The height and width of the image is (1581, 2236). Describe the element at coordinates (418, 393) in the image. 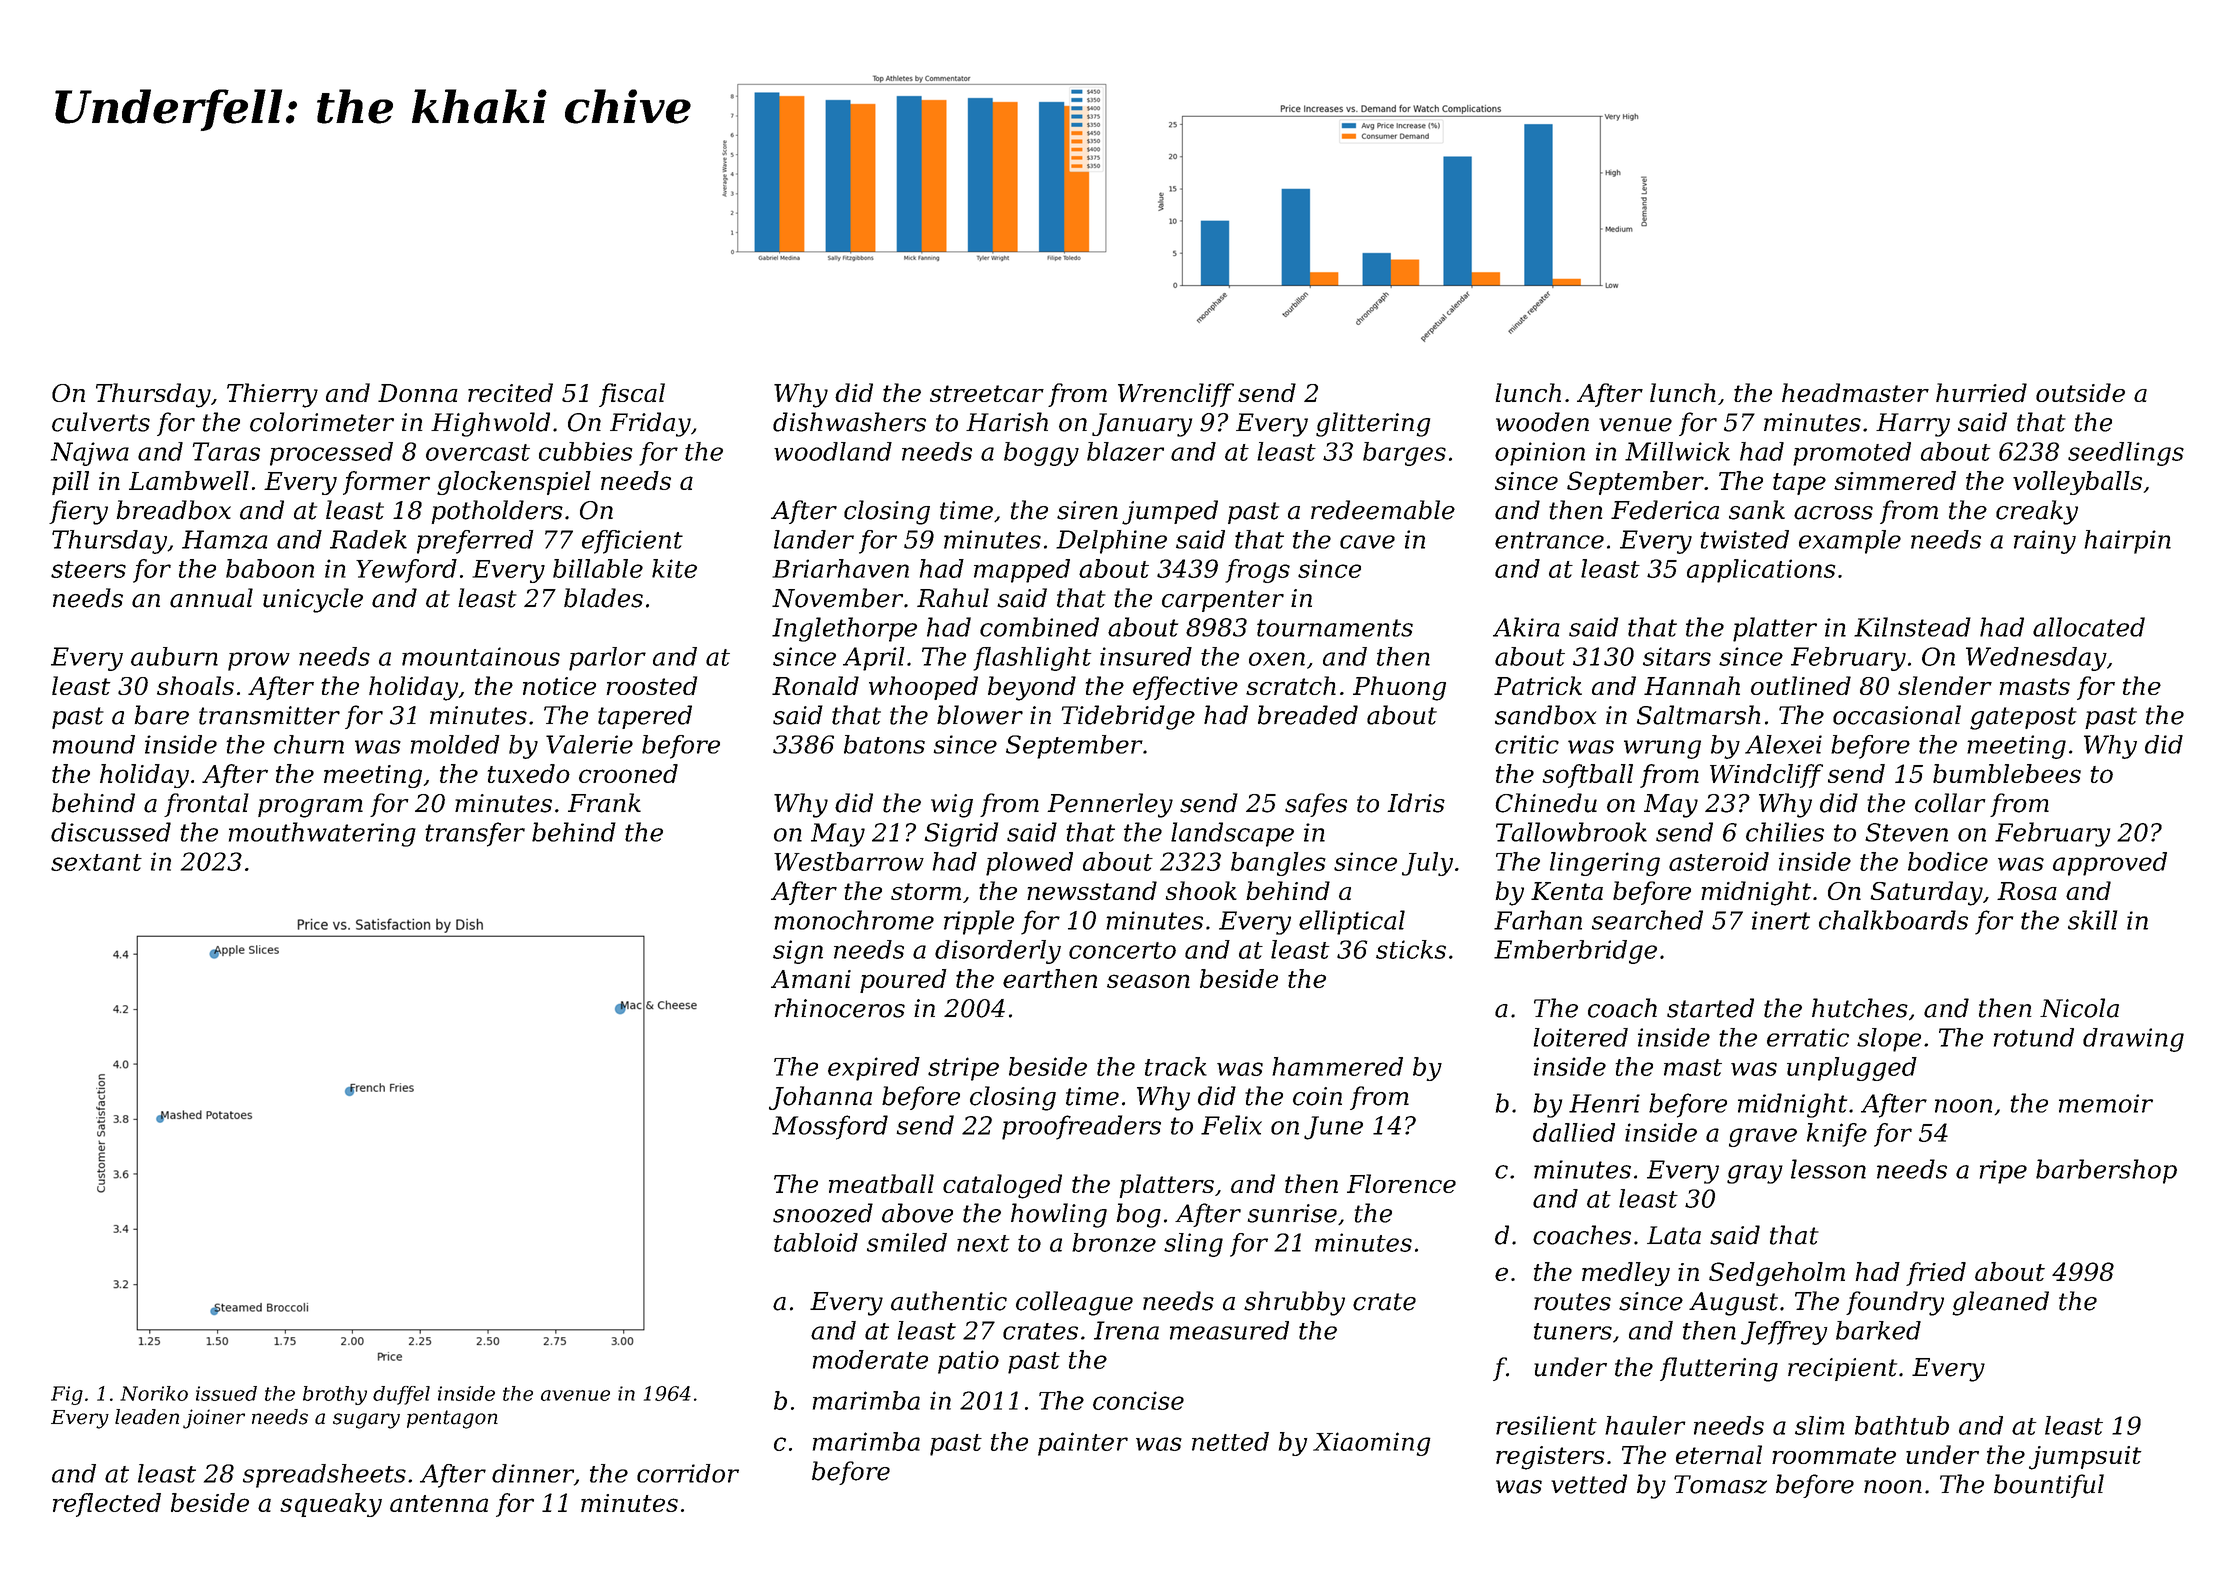

I see `Donna` at that location.
